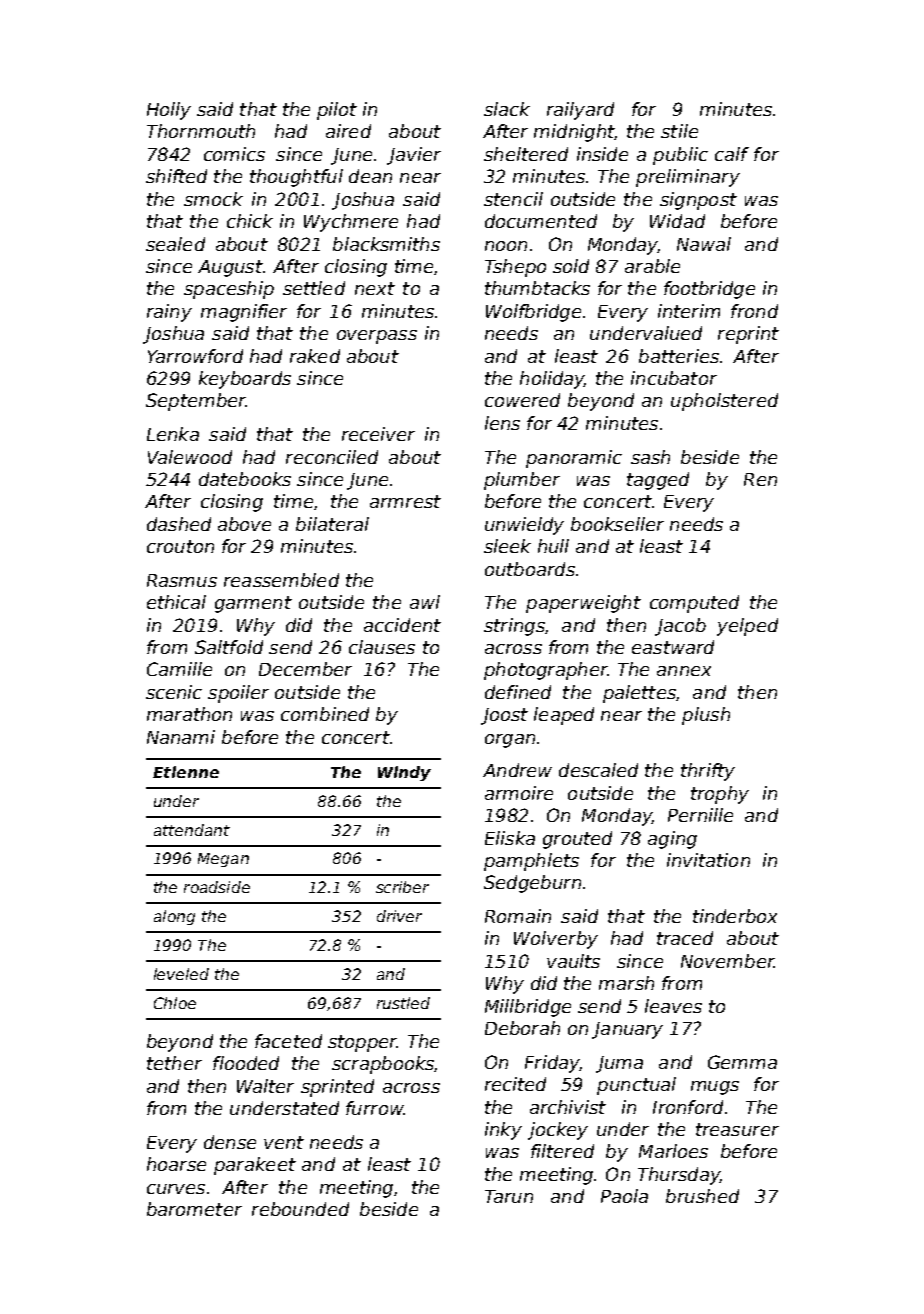 The height and width of the document is (1314, 924). Describe the element at coordinates (179, 669) in the document. I see `Camille` at that location.
